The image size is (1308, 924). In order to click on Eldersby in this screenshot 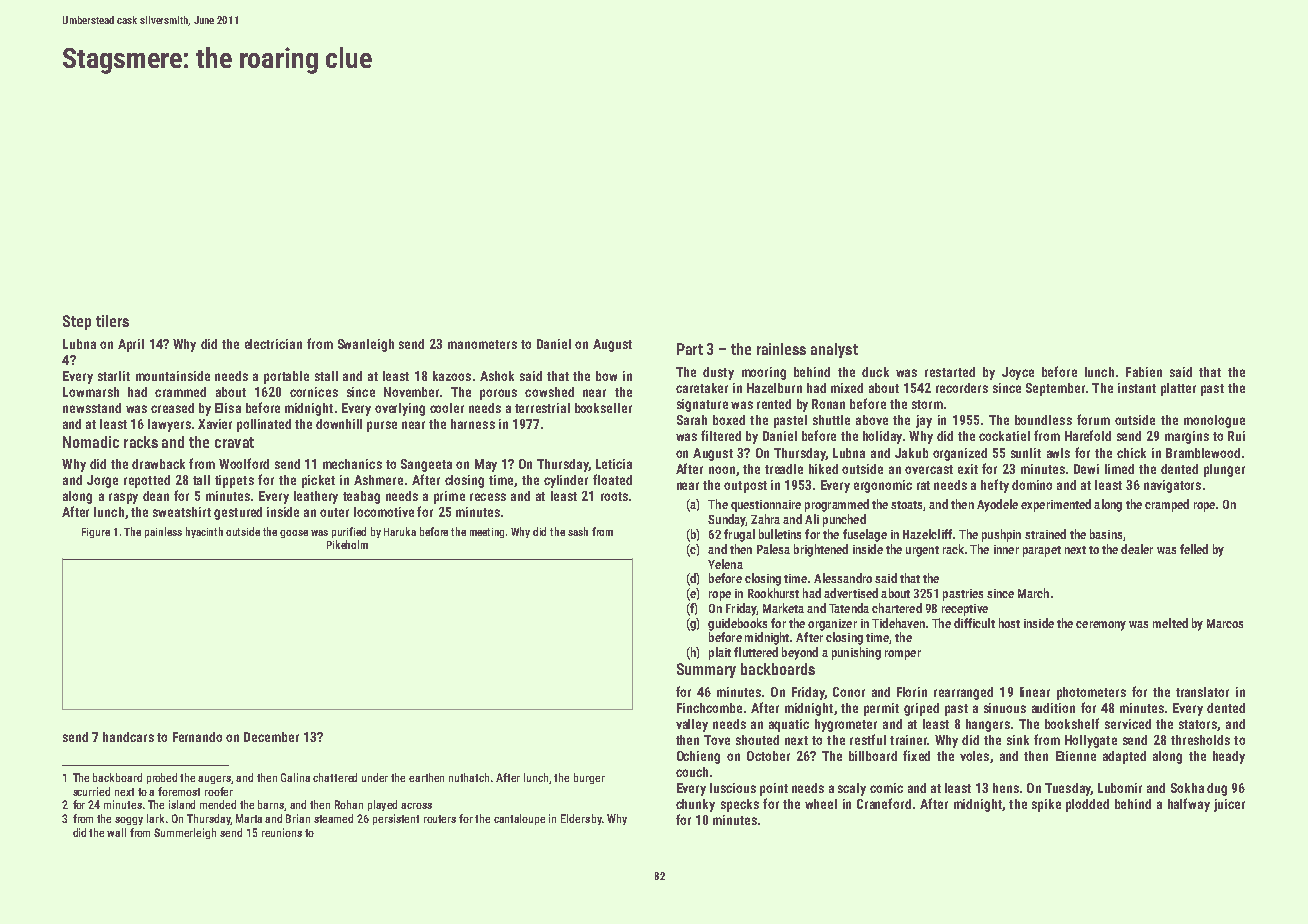, I will do `click(581, 819)`.
